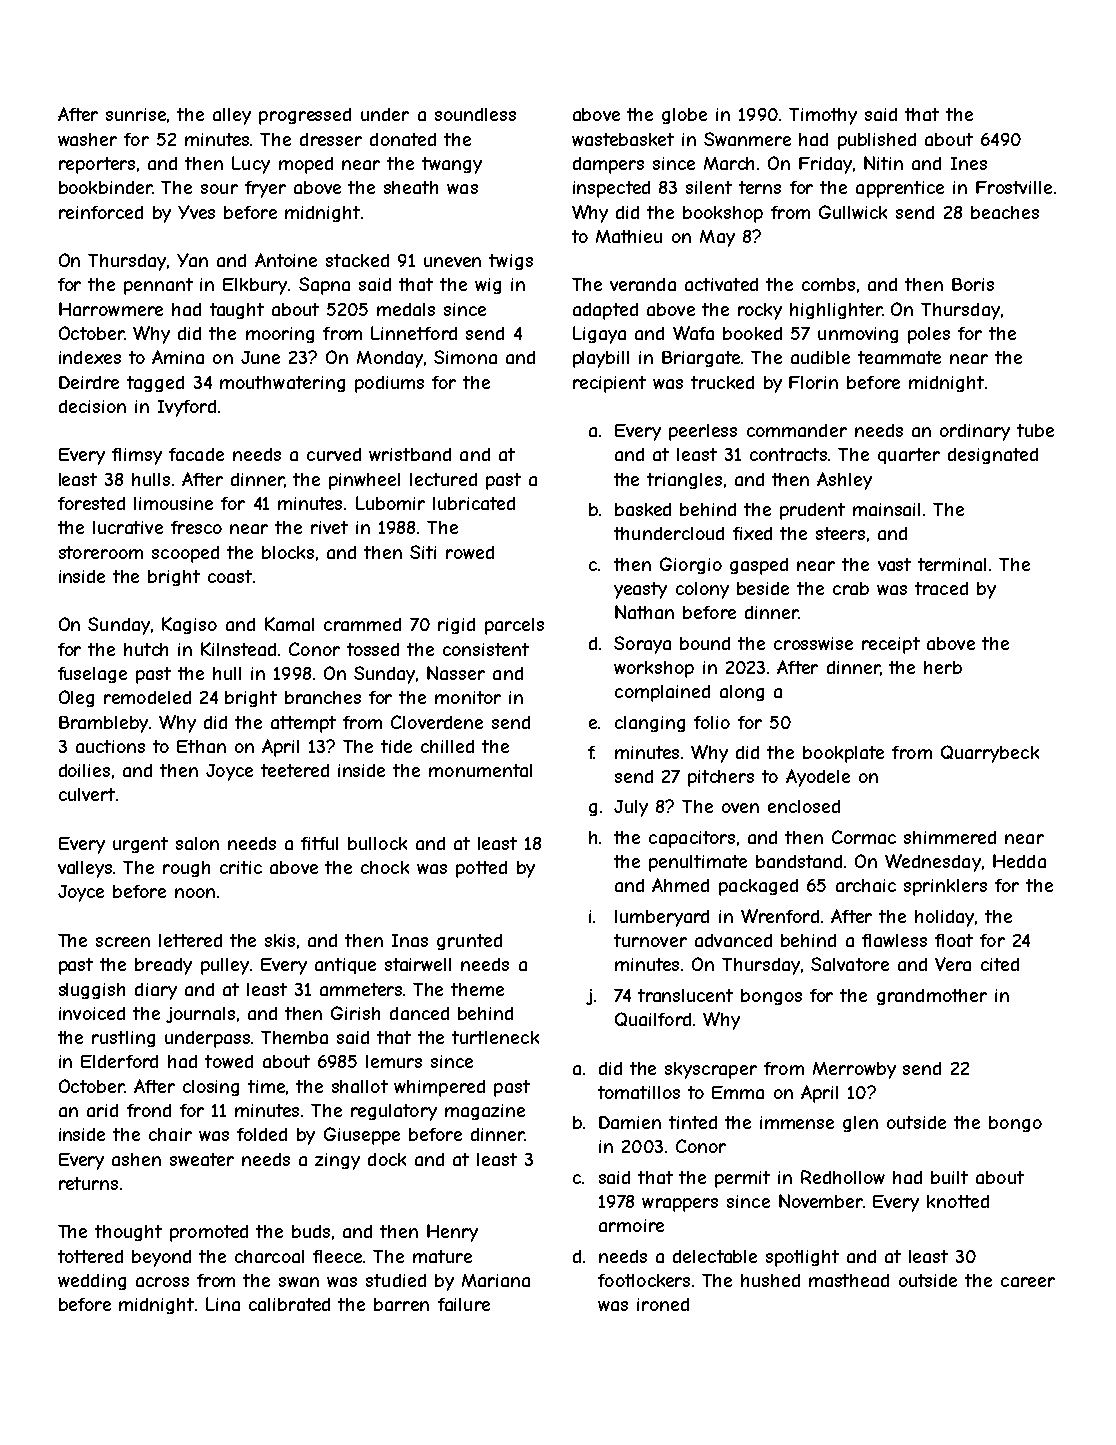 Image resolution: width=1116 pixels, height=1445 pixels. What do you see at coordinates (639, 1092) in the screenshot?
I see `tomatillos` at bounding box center [639, 1092].
